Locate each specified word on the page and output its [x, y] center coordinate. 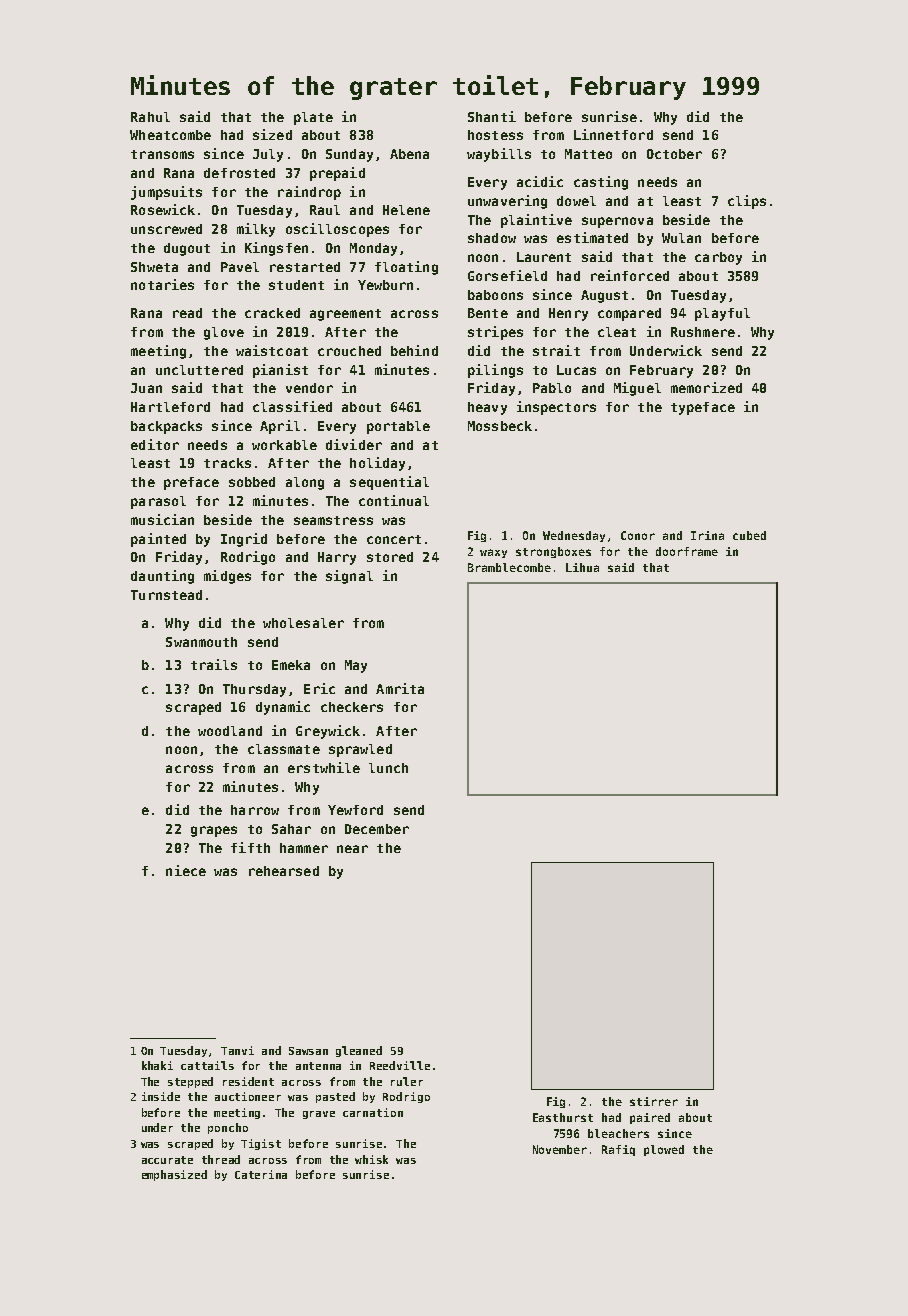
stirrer [654, 1101]
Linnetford [613, 134]
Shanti [492, 116]
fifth [250, 847]
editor [155, 444]
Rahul [150, 117]
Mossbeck [500, 426]
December [377, 829]
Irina [707, 535]
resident [248, 1081]
